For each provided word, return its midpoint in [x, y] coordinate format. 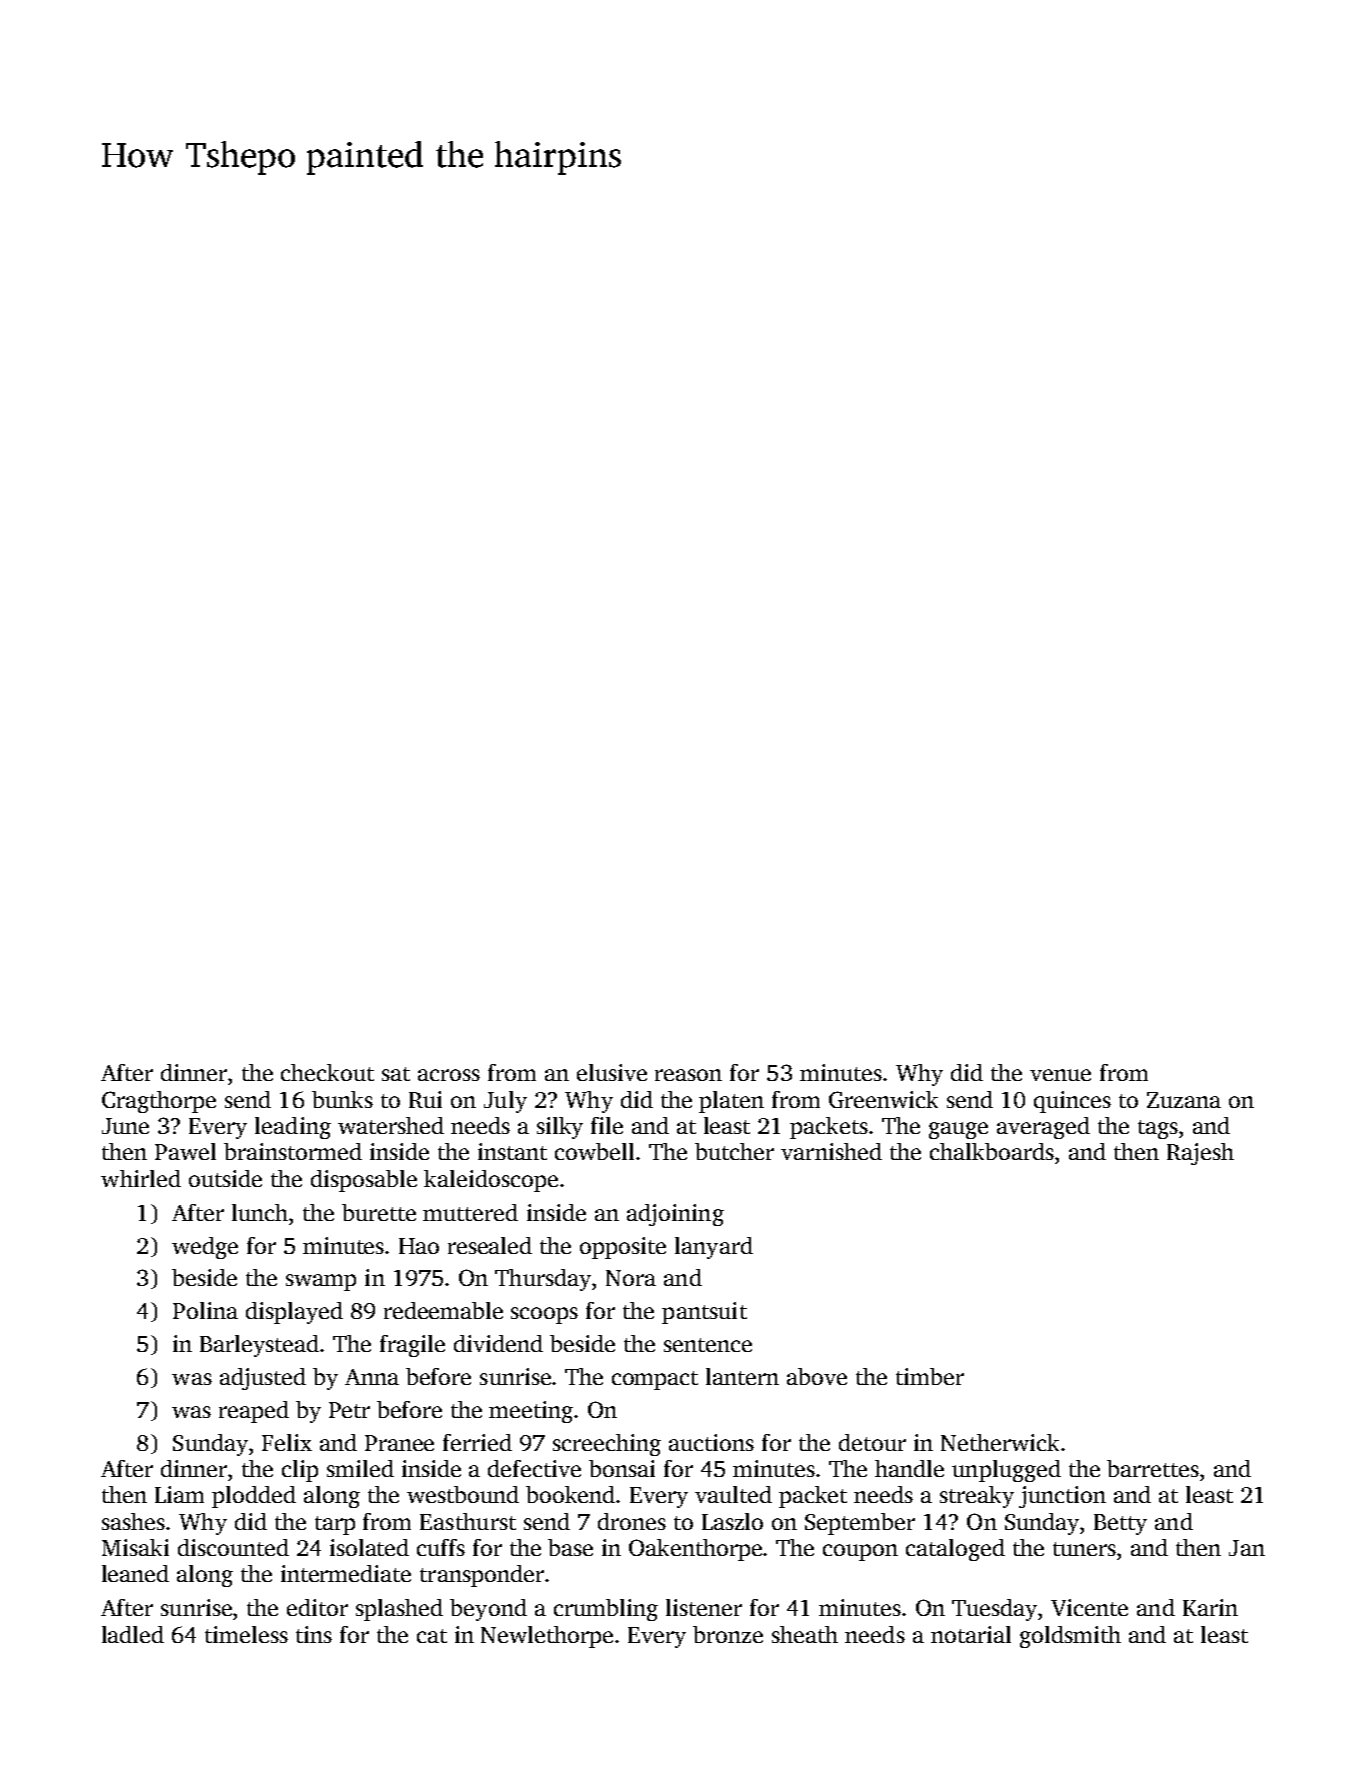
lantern [742, 1376]
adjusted [263, 1379]
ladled [133, 1634]
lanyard [714, 1248]
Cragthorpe [159, 1102]
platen [731, 1102]
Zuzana [1184, 1100]
